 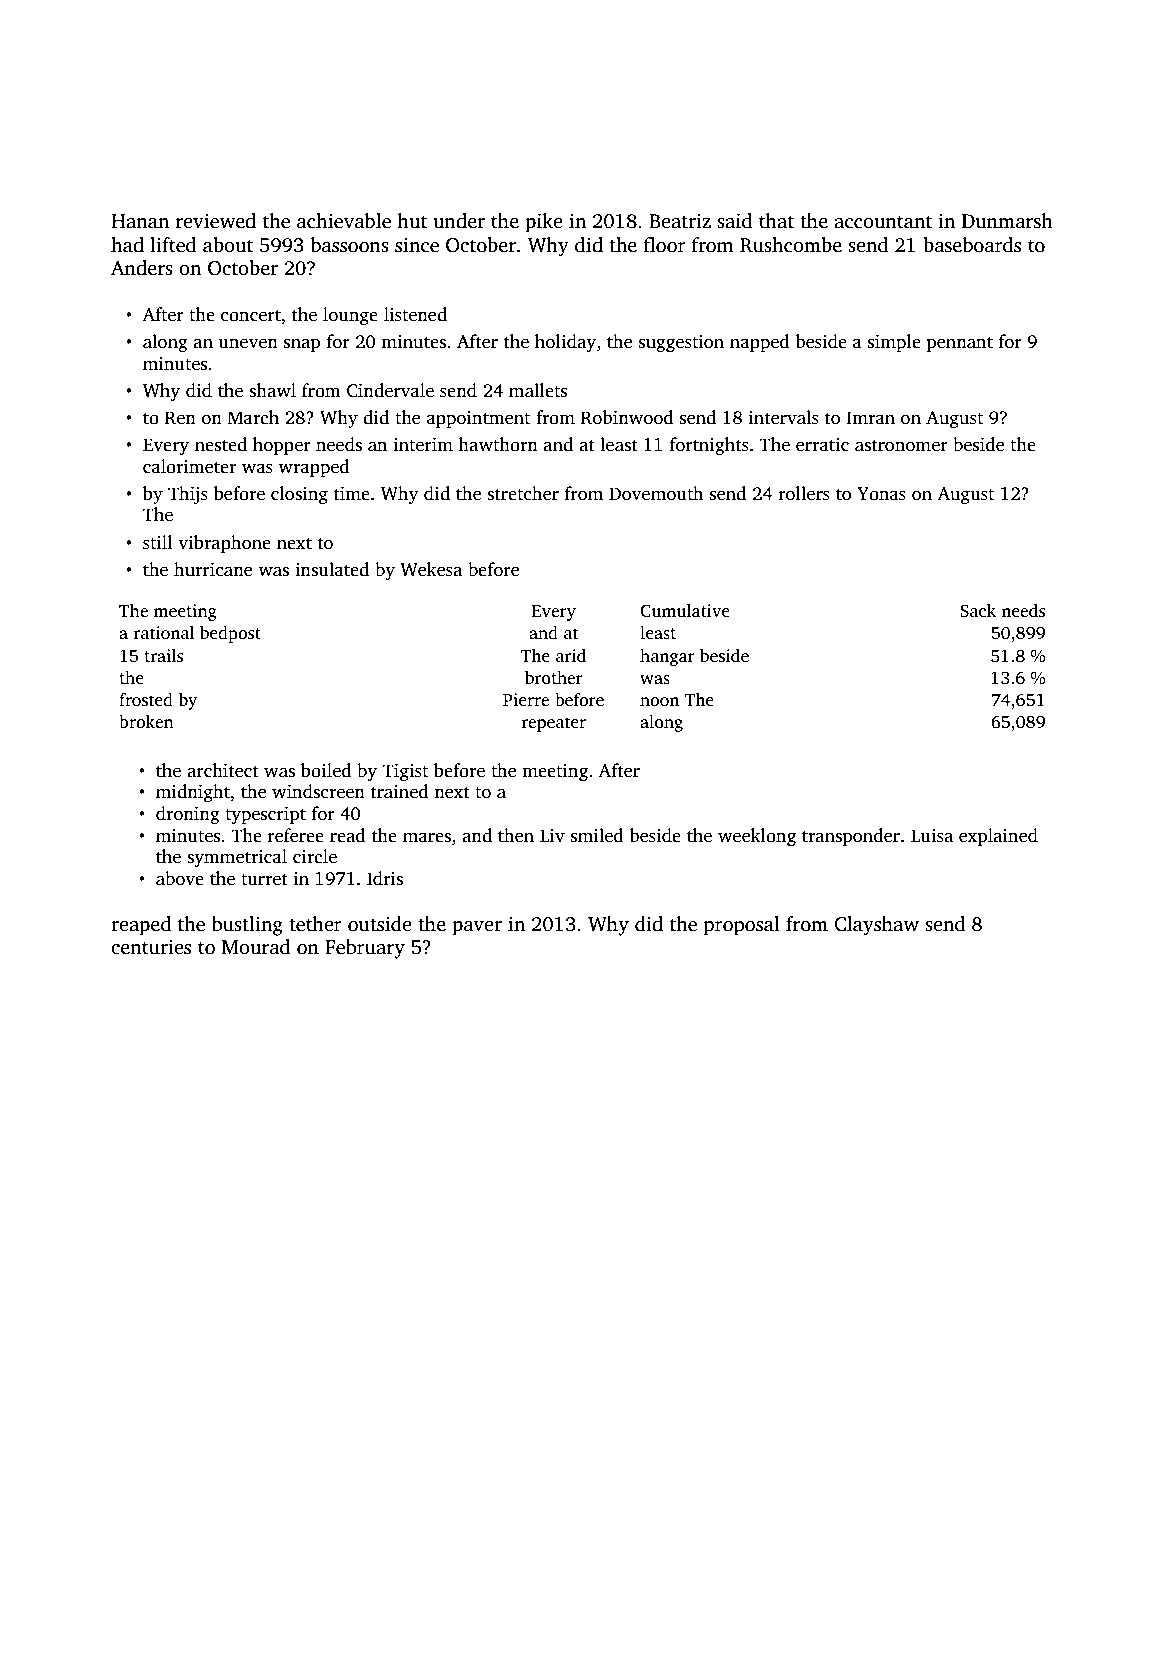 What do you see at coordinates (151, 947) in the document?
I see `centuries` at bounding box center [151, 947].
